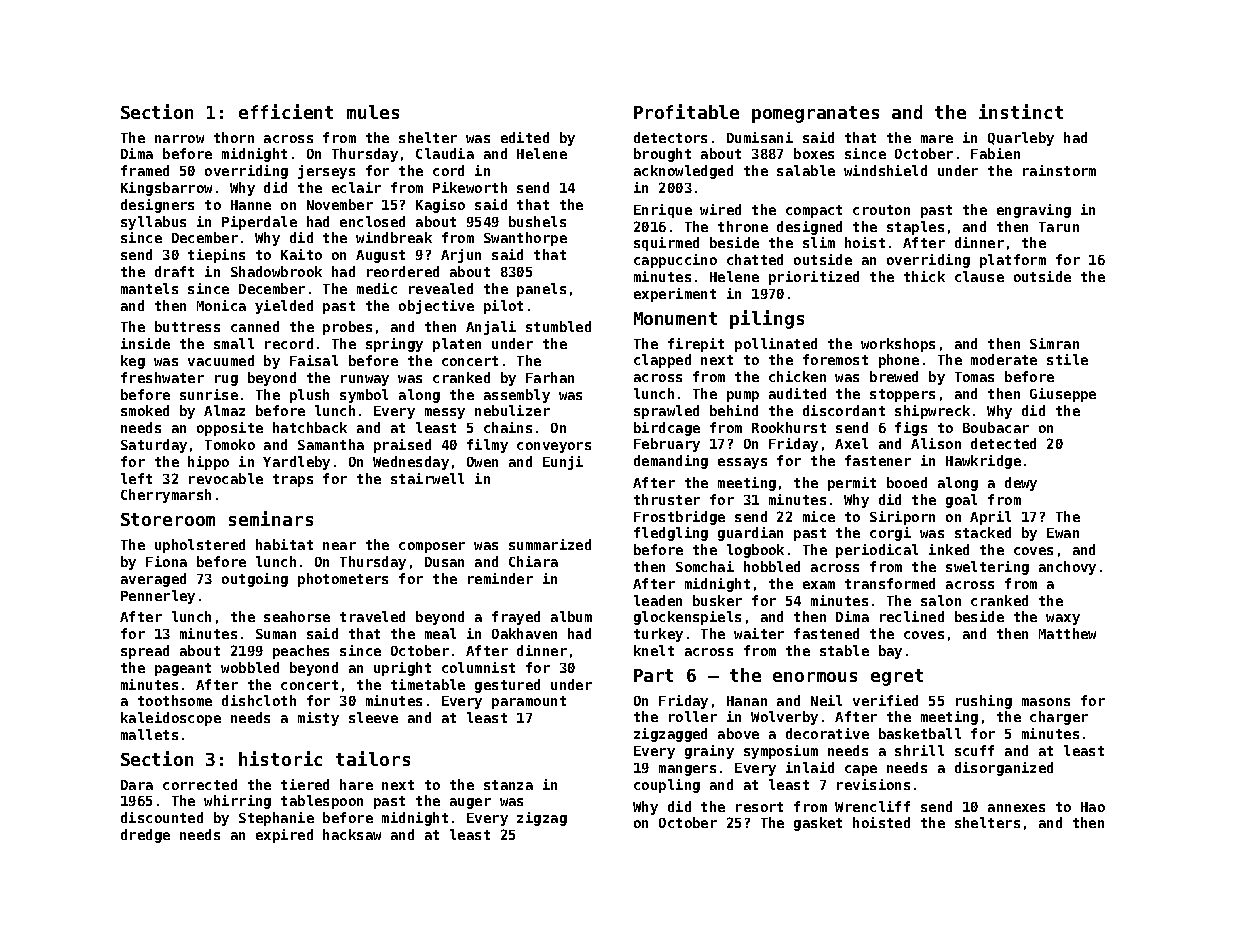 The image size is (1233, 952). I want to click on gasket, so click(818, 824).
